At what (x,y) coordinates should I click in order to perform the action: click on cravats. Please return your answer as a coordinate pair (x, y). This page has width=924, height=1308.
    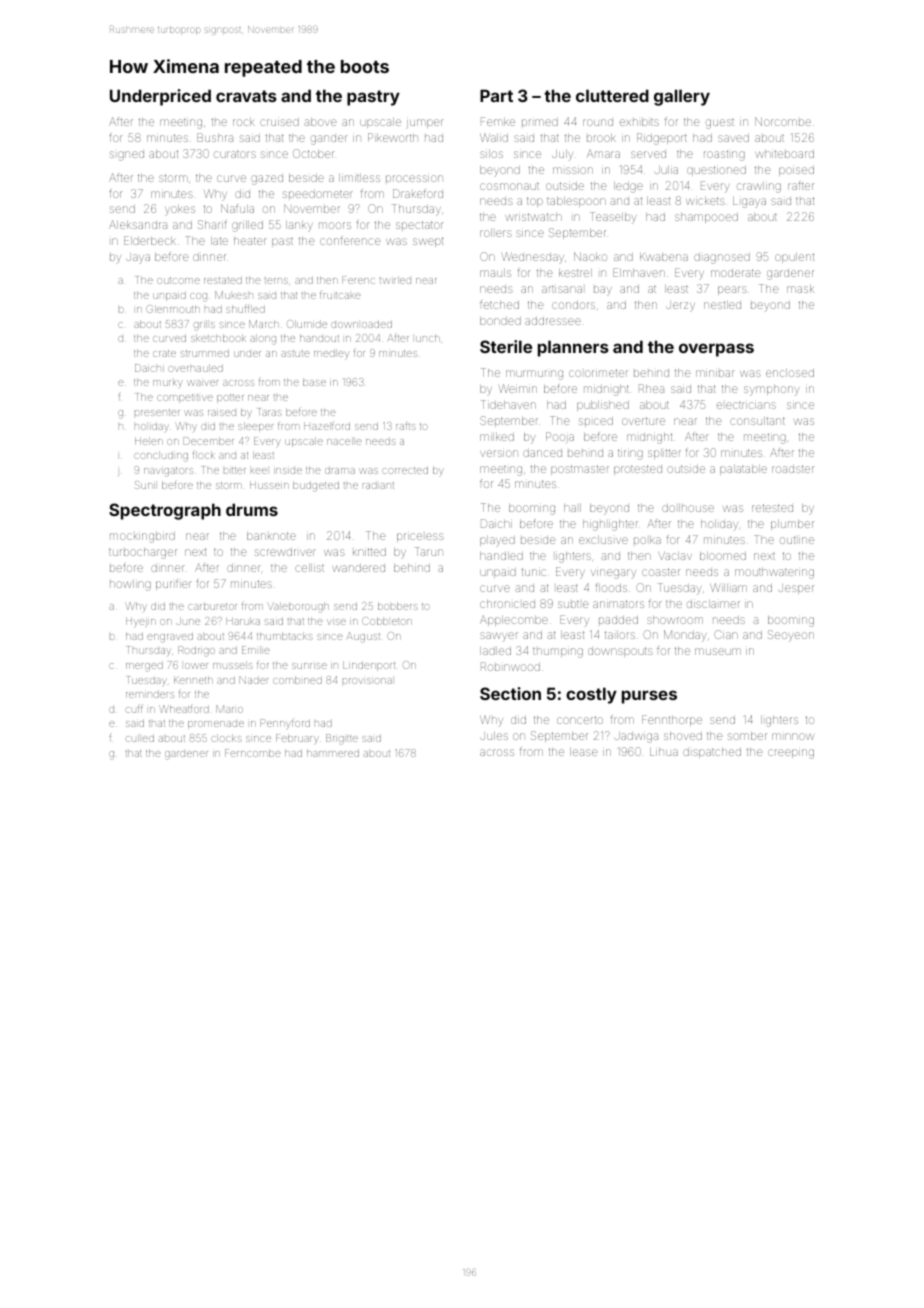
    Looking at the image, I should click on (246, 96).
